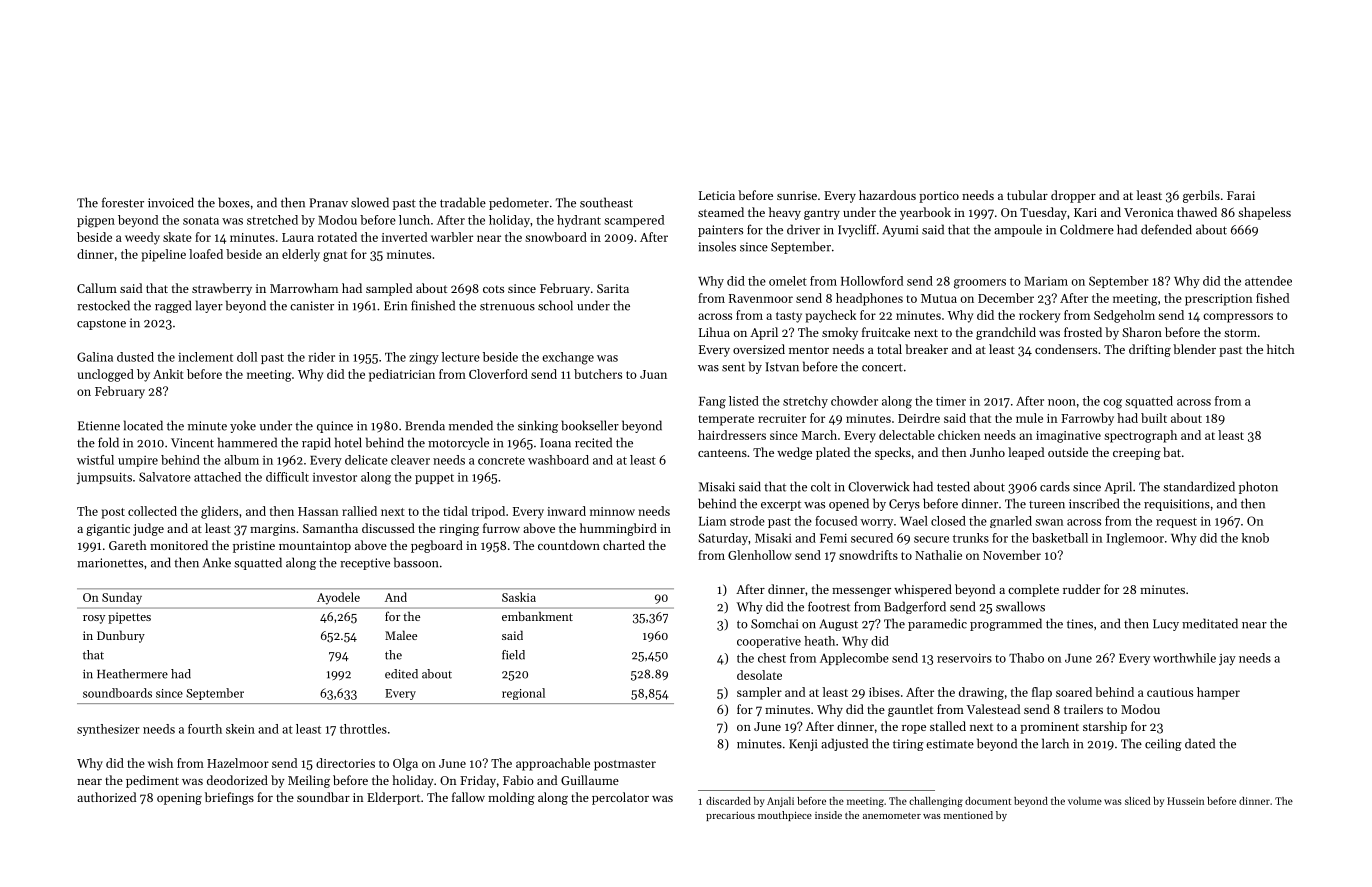  What do you see at coordinates (868, 555) in the image?
I see `snowdrifts` at bounding box center [868, 555].
